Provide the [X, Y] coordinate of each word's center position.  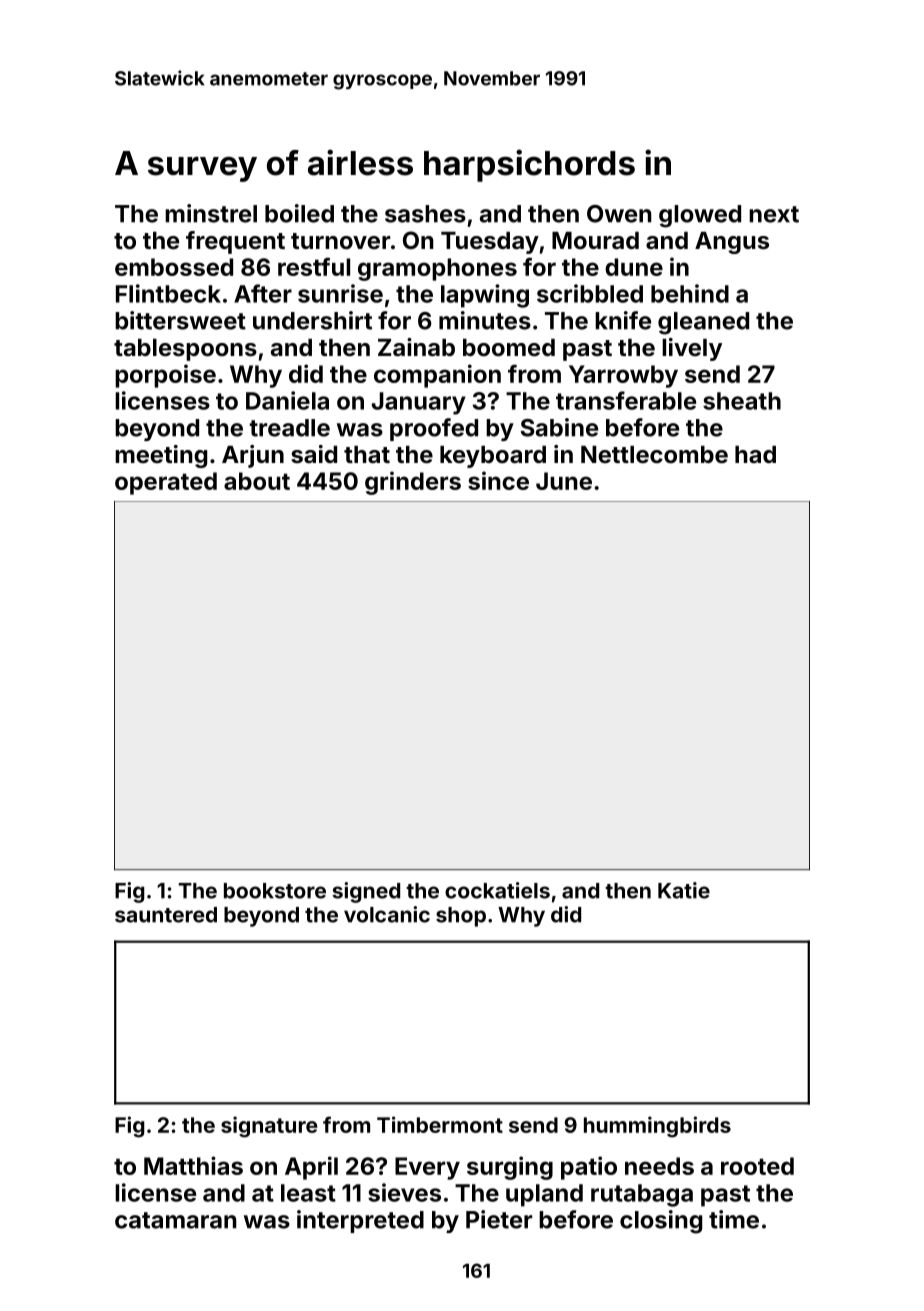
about [257, 481]
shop [461, 917]
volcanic [387, 914]
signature [269, 1127]
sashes [425, 214]
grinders [413, 483]
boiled [299, 213]
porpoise [165, 376]
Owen [619, 214]
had [755, 454]
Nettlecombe [654, 454]
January [419, 403]
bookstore [275, 891]
